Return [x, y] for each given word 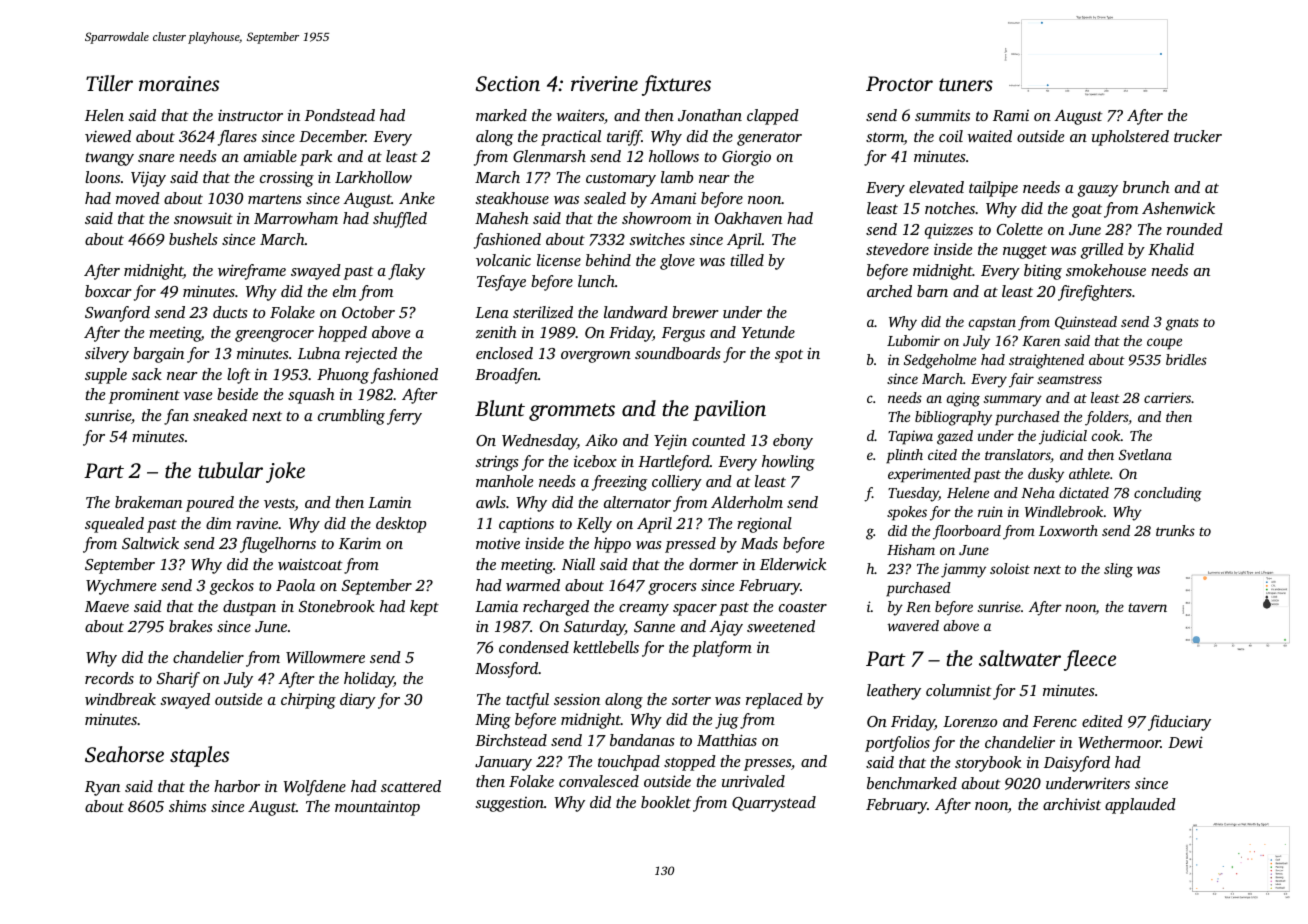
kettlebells [606, 647]
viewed [108, 136]
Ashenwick [1178, 208]
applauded [1140, 806]
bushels [193, 239]
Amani [673, 198]
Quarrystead [774, 804]
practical [571, 138]
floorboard [967, 532]
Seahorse [124, 754]
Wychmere [121, 587]
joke [285, 472]
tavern [1147, 607]
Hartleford [674, 463]
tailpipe [993, 189]
